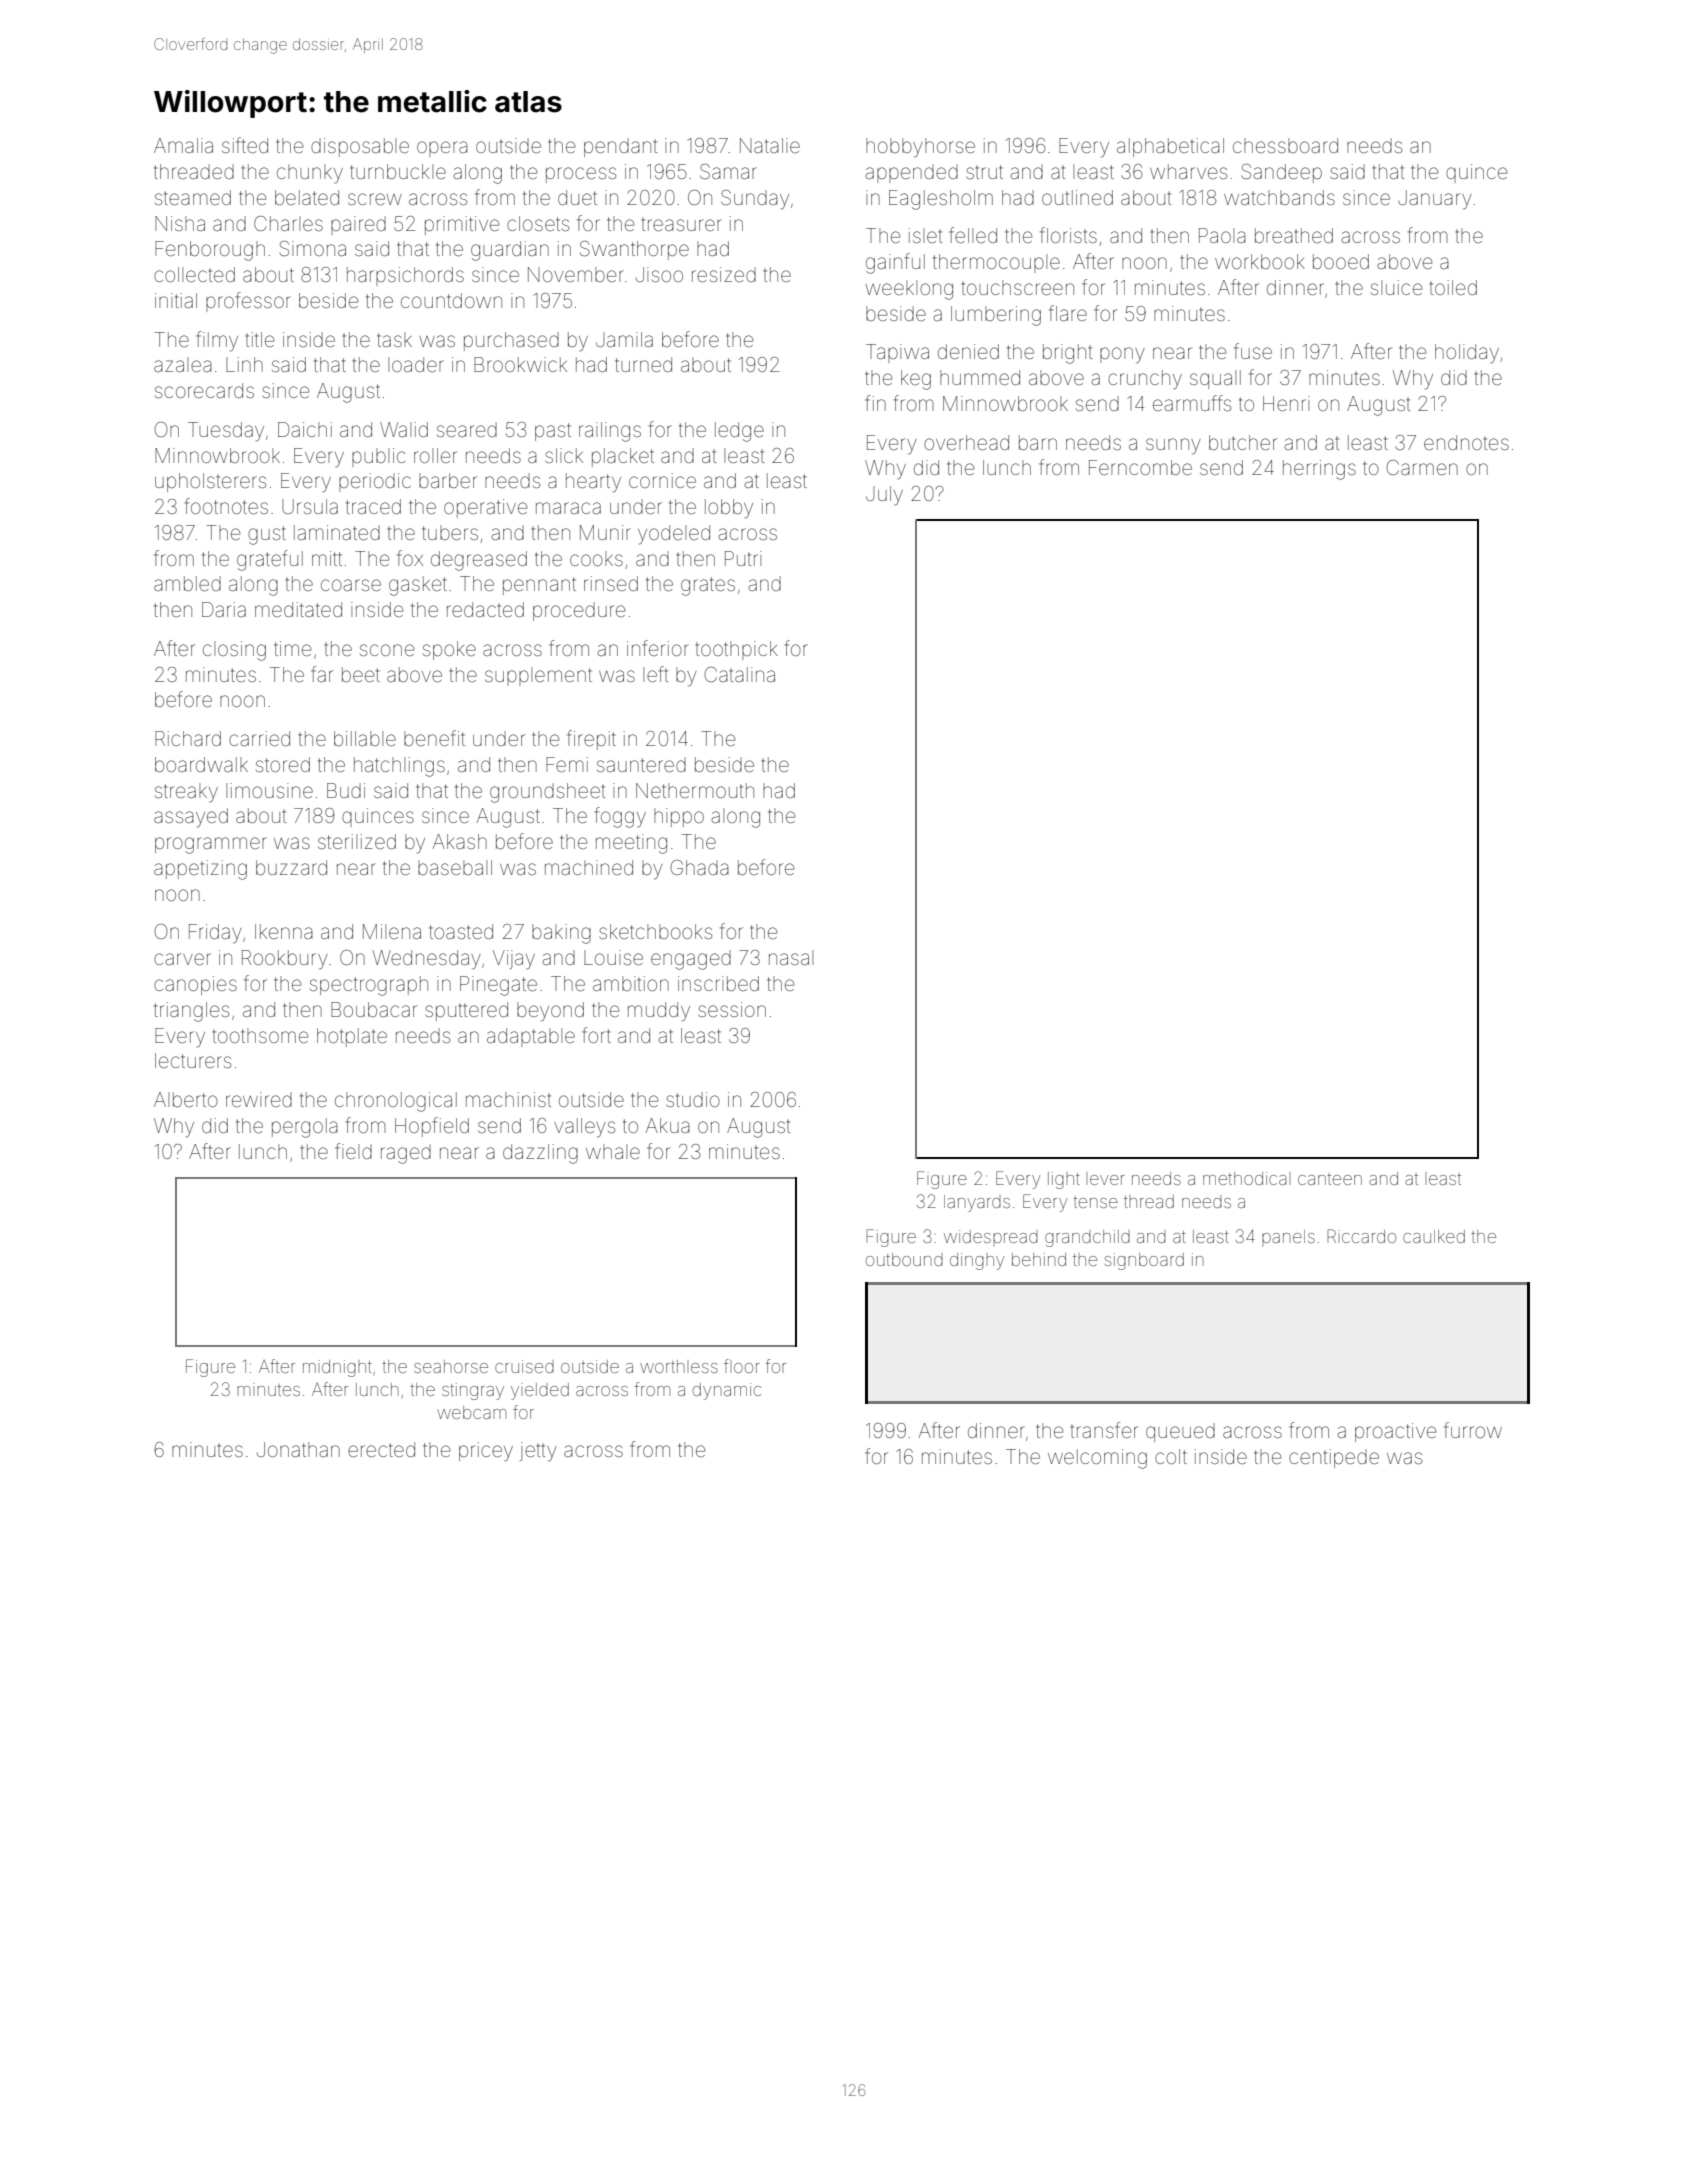 The height and width of the screenshot is (2178, 1683). I want to click on Natalie, so click(770, 145).
